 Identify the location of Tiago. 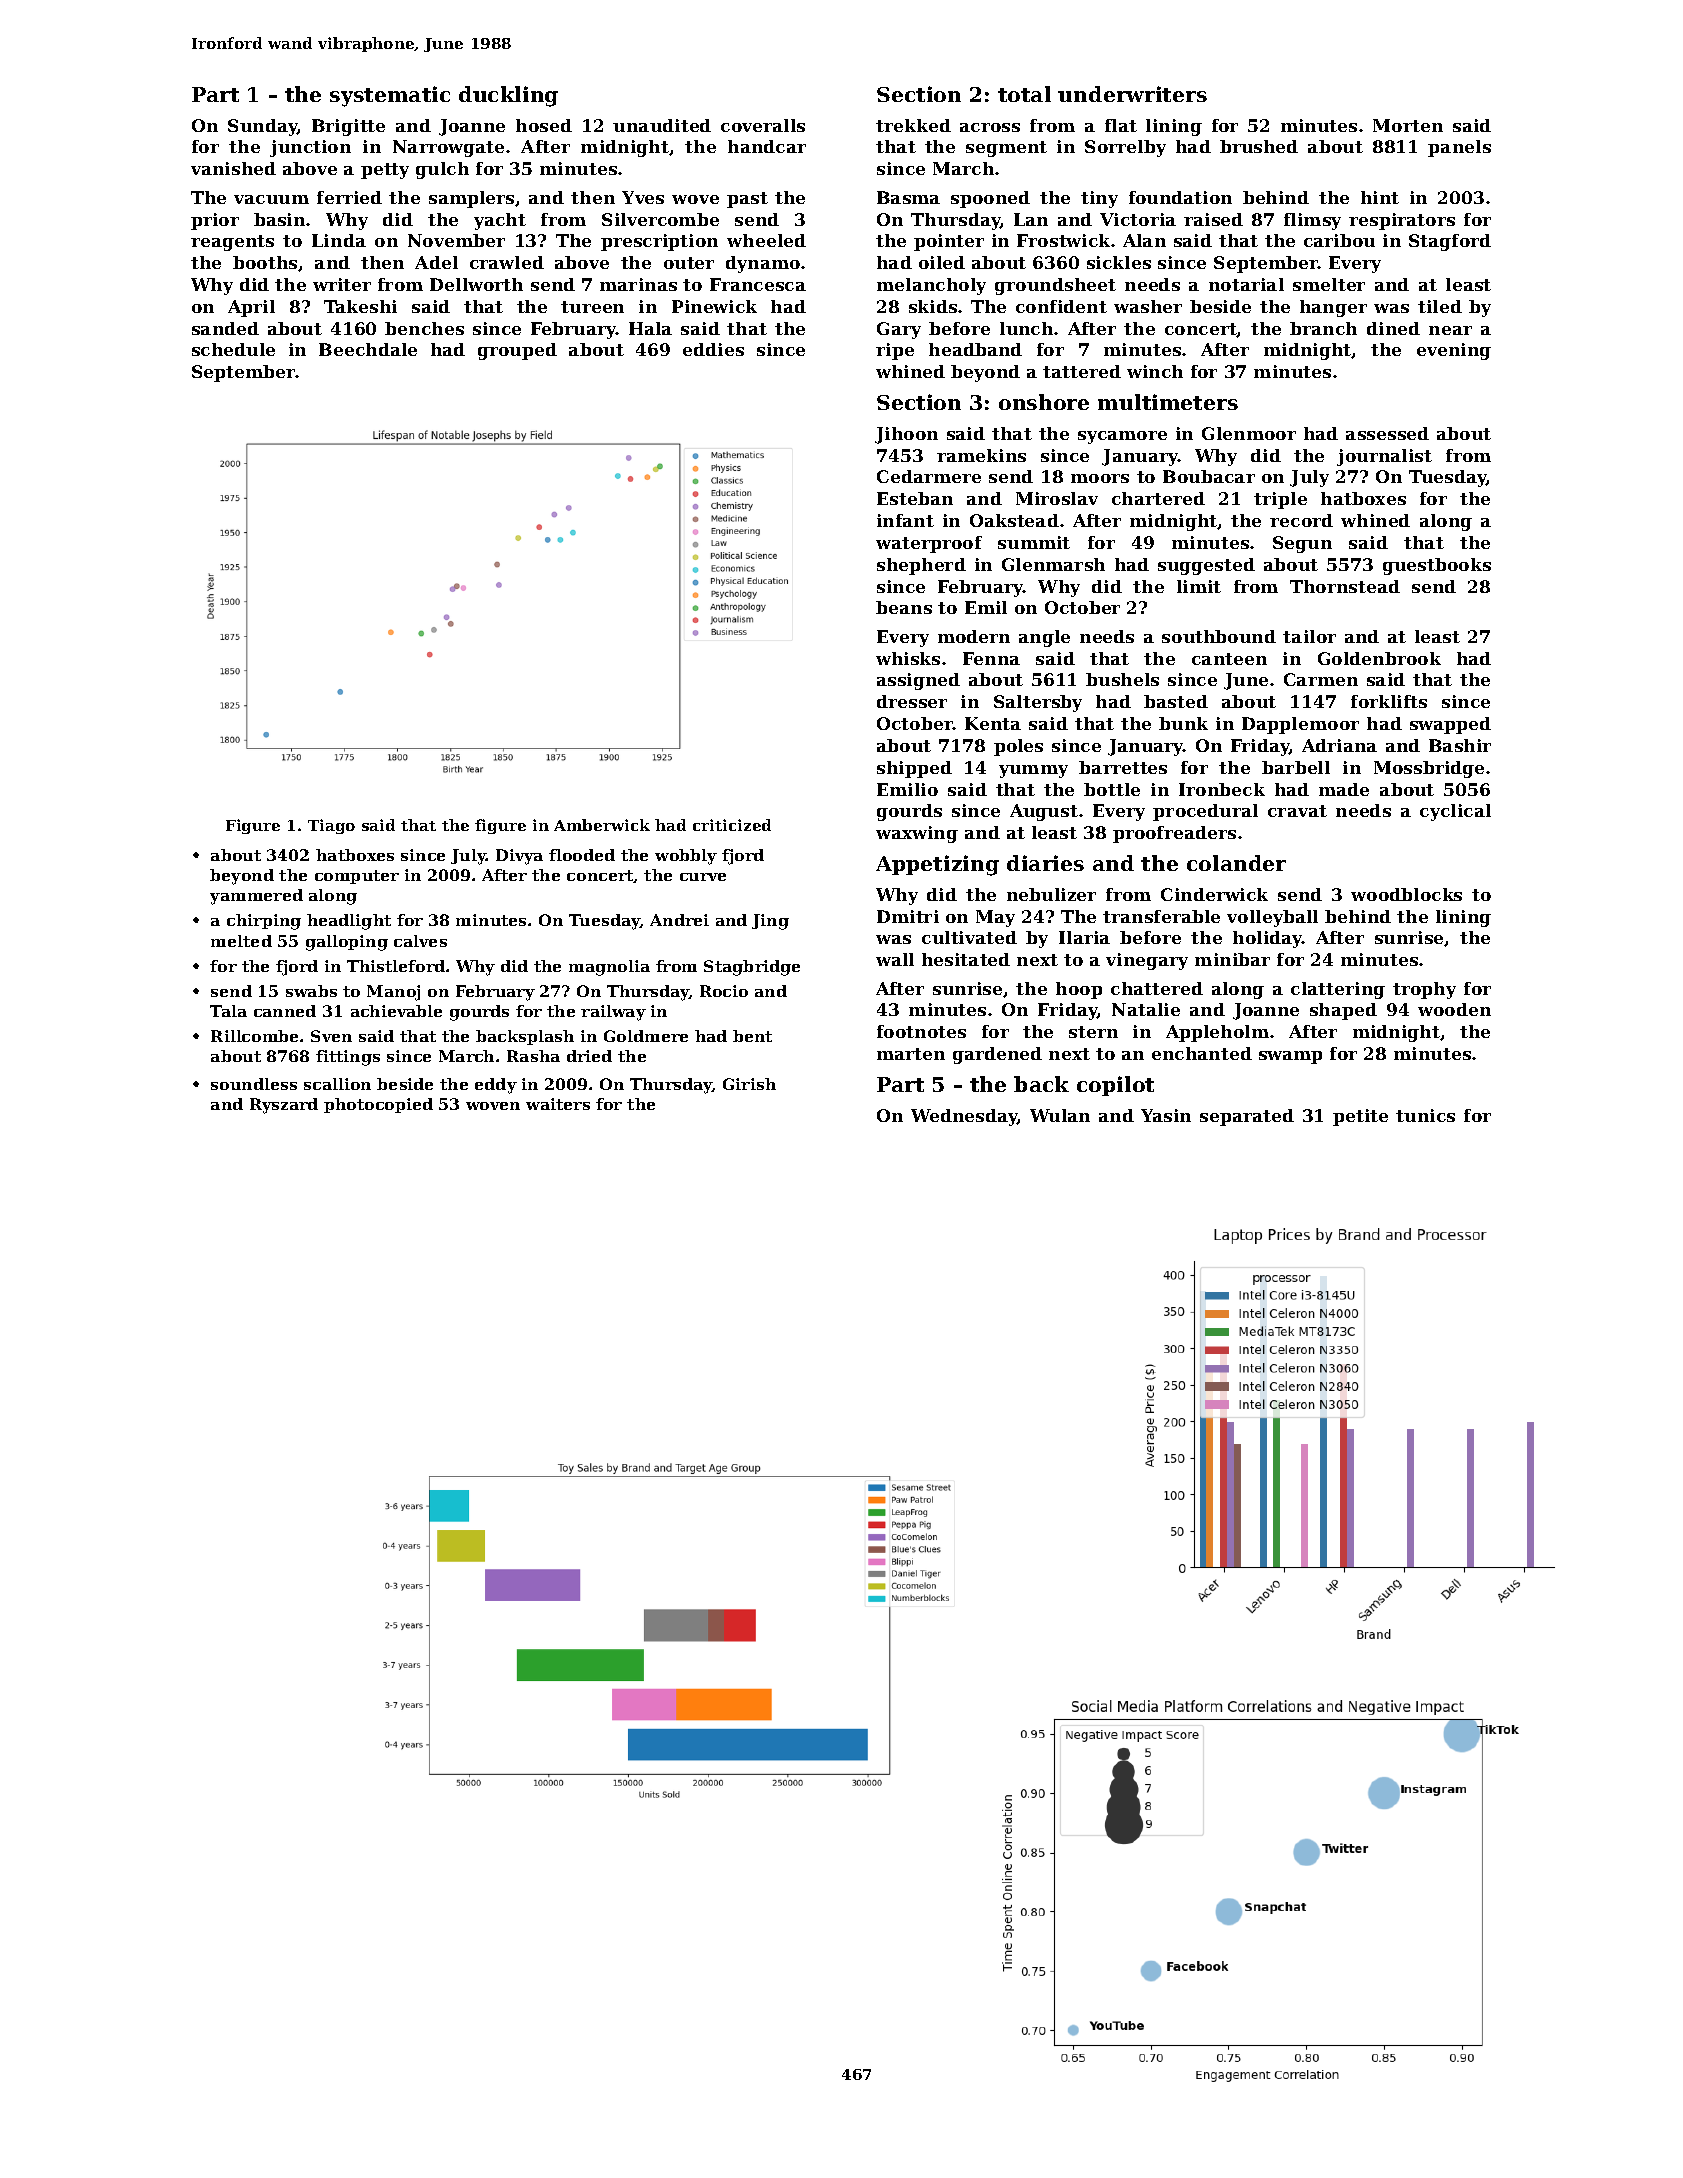
(331, 826).
